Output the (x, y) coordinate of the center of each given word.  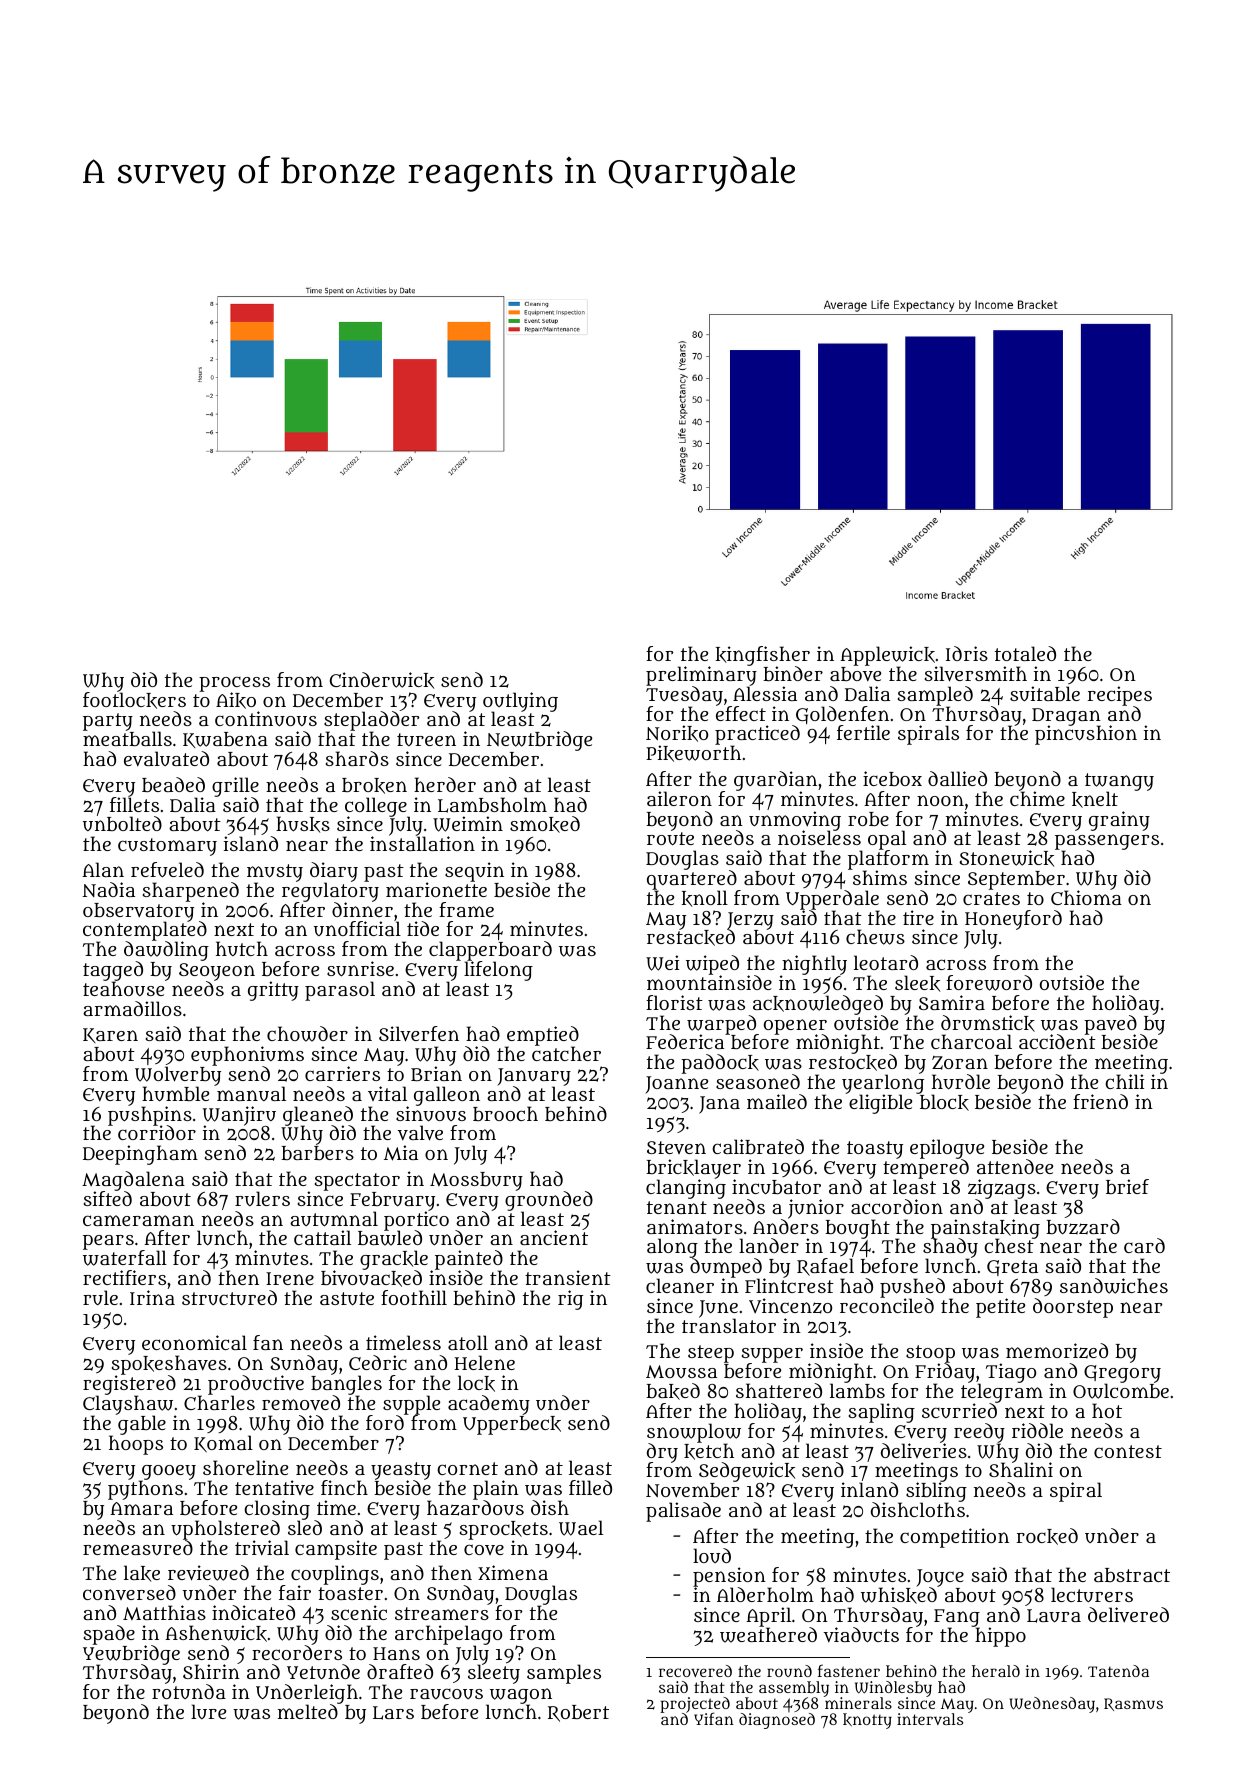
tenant (677, 1207)
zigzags (1002, 1189)
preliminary (701, 676)
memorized (1057, 1351)
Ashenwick (216, 1633)
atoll (468, 1342)
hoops (136, 1445)
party (108, 722)
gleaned (318, 1116)
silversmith (976, 674)
